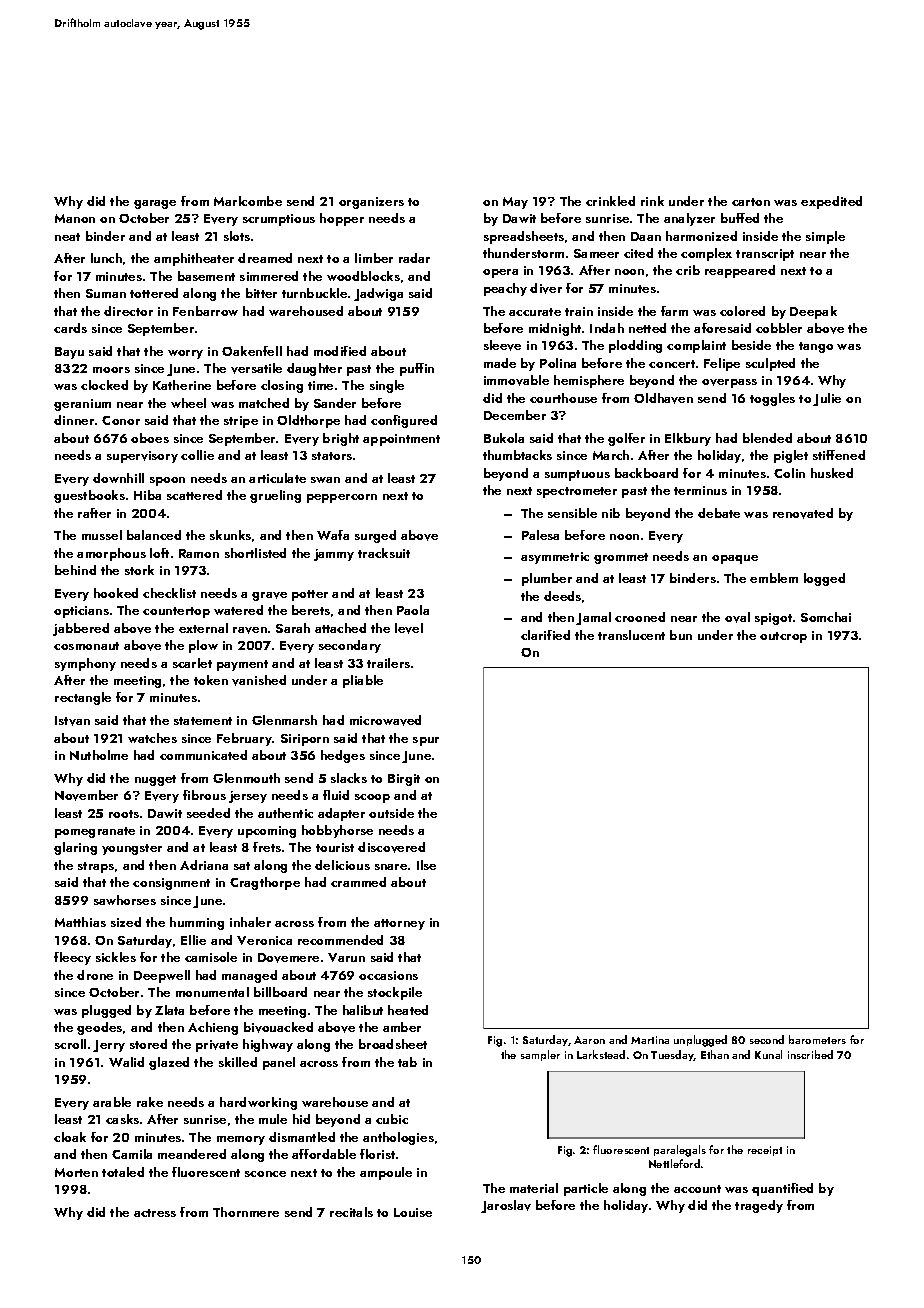 This page has height=1308, width=924. Describe the element at coordinates (504, 438) in the page. I see `Bukola` at that location.
